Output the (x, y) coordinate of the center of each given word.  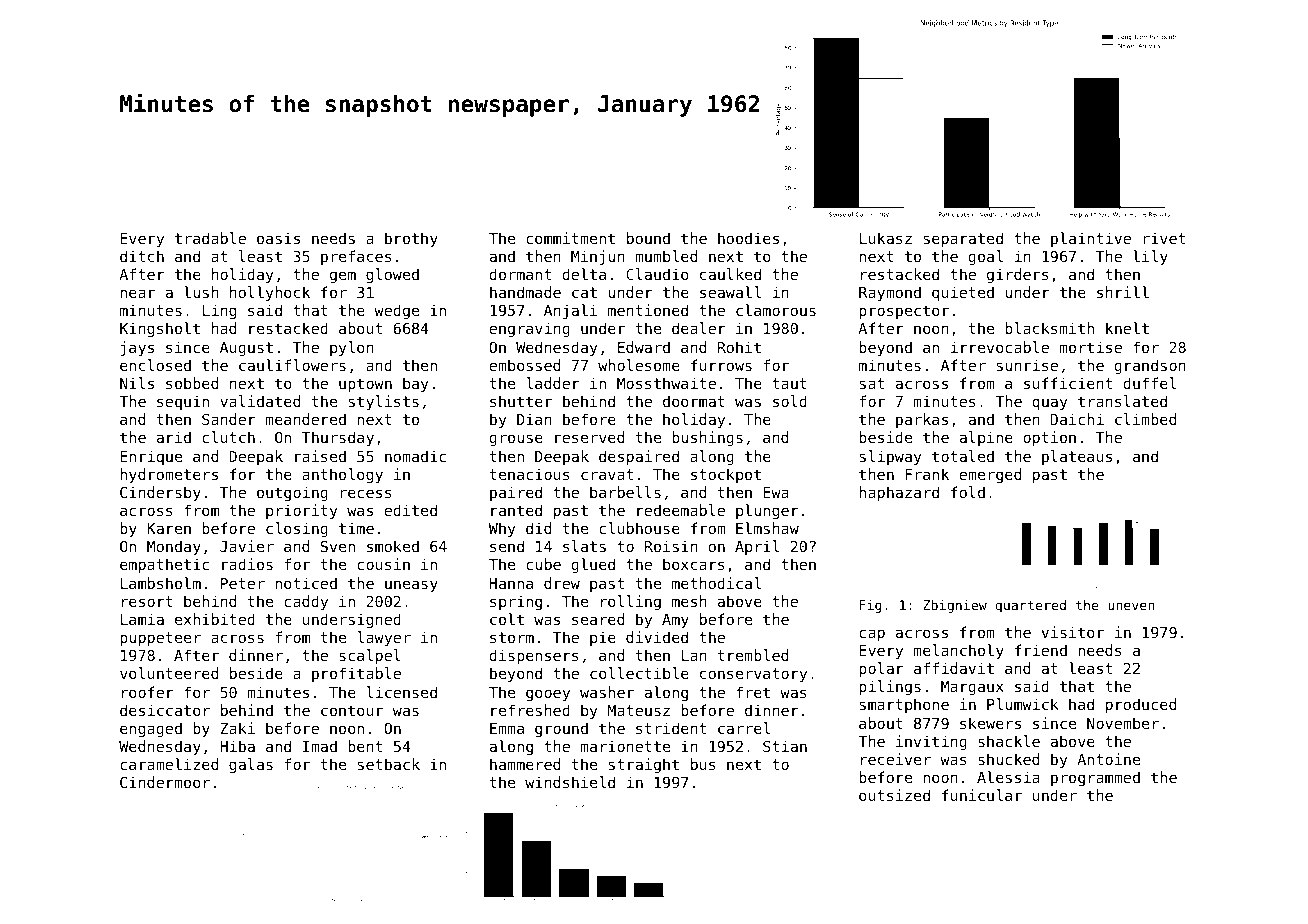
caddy (306, 602)
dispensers (534, 656)
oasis (278, 238)
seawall (730, 292)
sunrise (1027, 365)
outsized (894, 795)
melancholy (959, 651)
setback (389, 764)
